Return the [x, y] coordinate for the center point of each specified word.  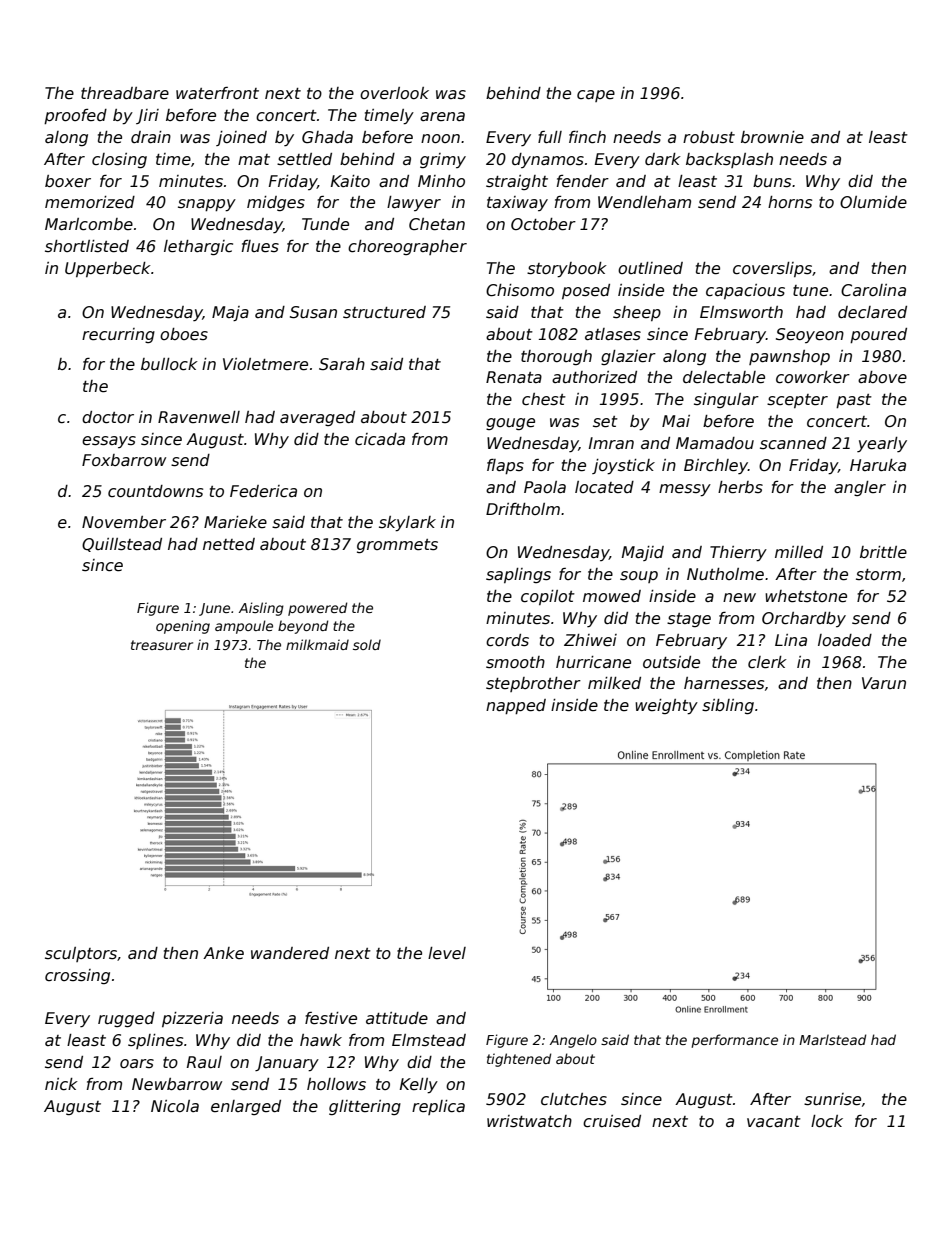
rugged [126, 1019]
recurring [118, 335]
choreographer [407, 247]
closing [119, 160]
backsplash [729, 160]
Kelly [419, 1086]
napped [516, 706]
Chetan [437, 224]
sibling [728, 706]
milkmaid [317, 644]
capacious [745, 291]
